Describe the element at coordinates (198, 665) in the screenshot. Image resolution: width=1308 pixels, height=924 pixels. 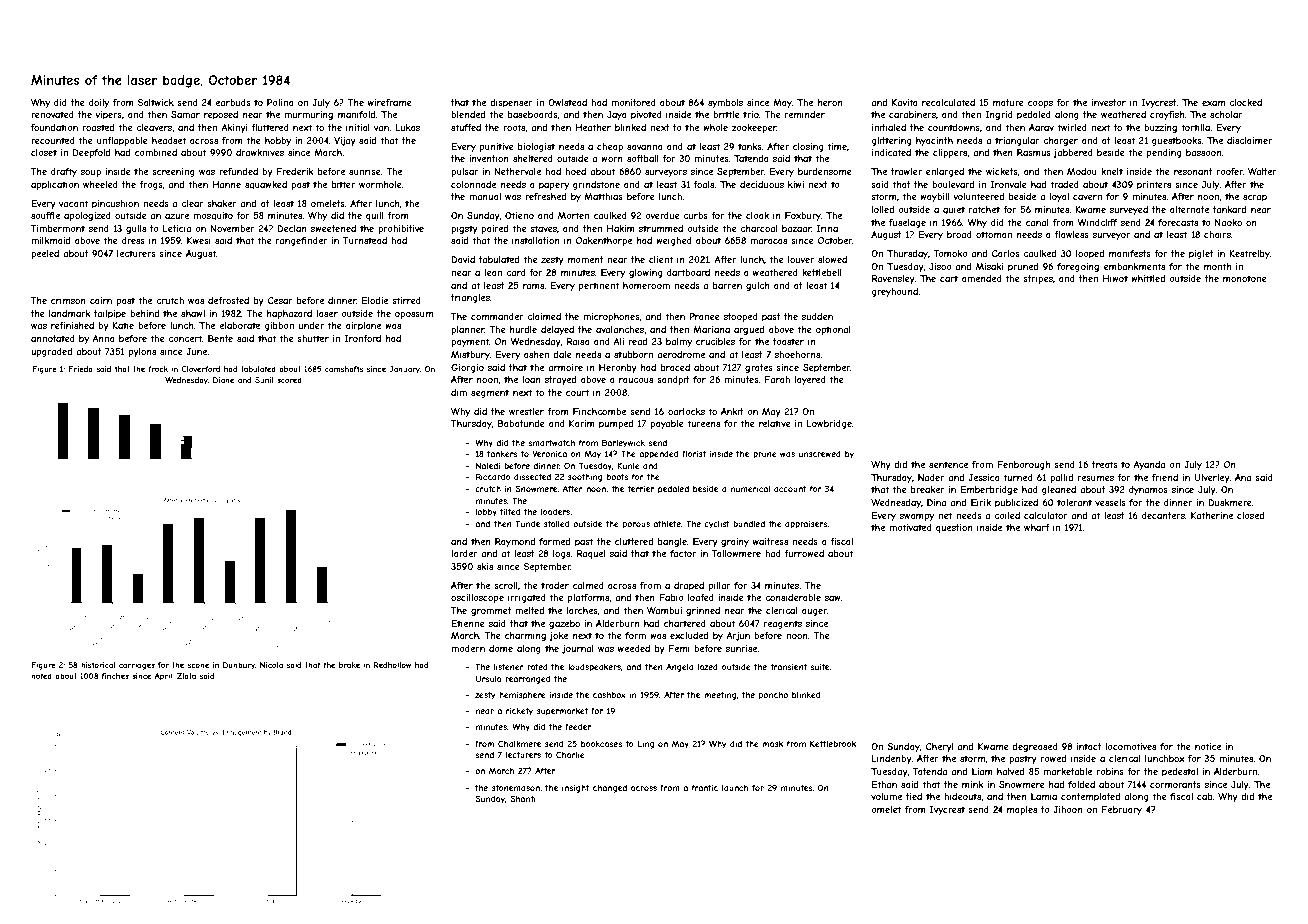
I see `scone` at that location.
